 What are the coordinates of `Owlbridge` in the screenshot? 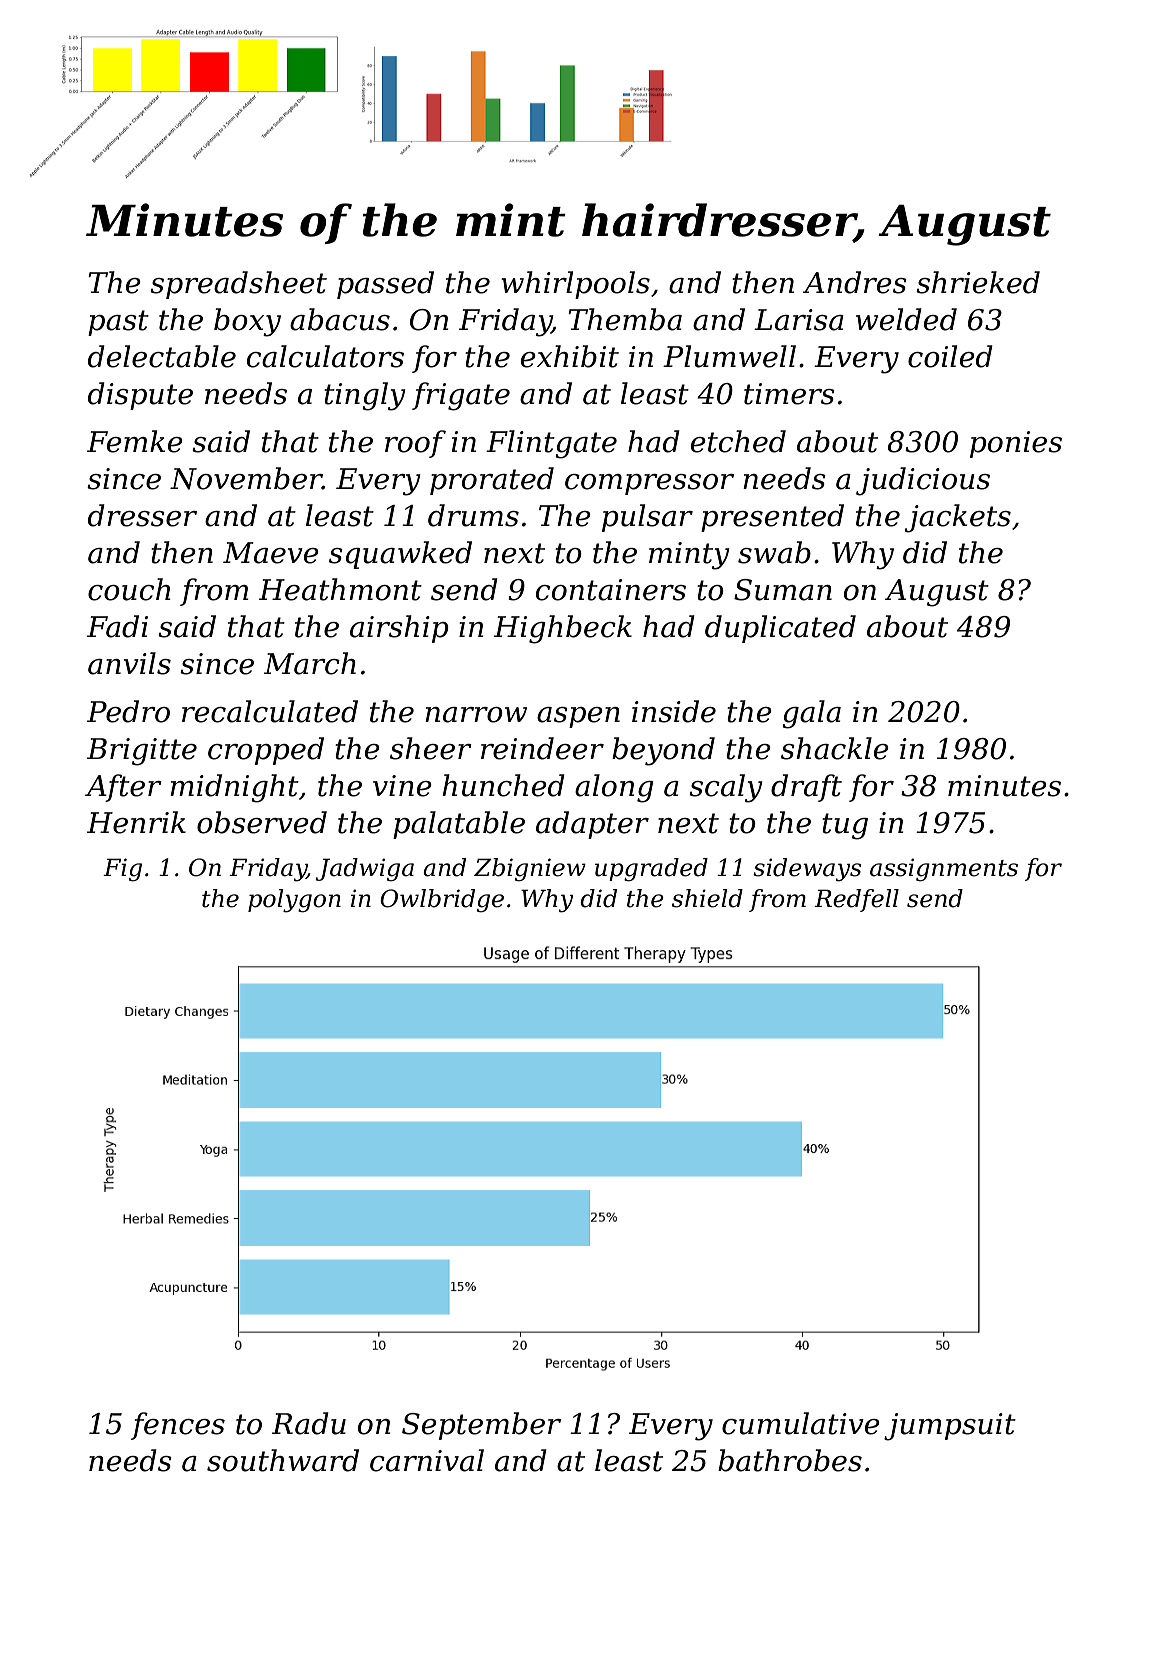 It's located at (442, 900).
